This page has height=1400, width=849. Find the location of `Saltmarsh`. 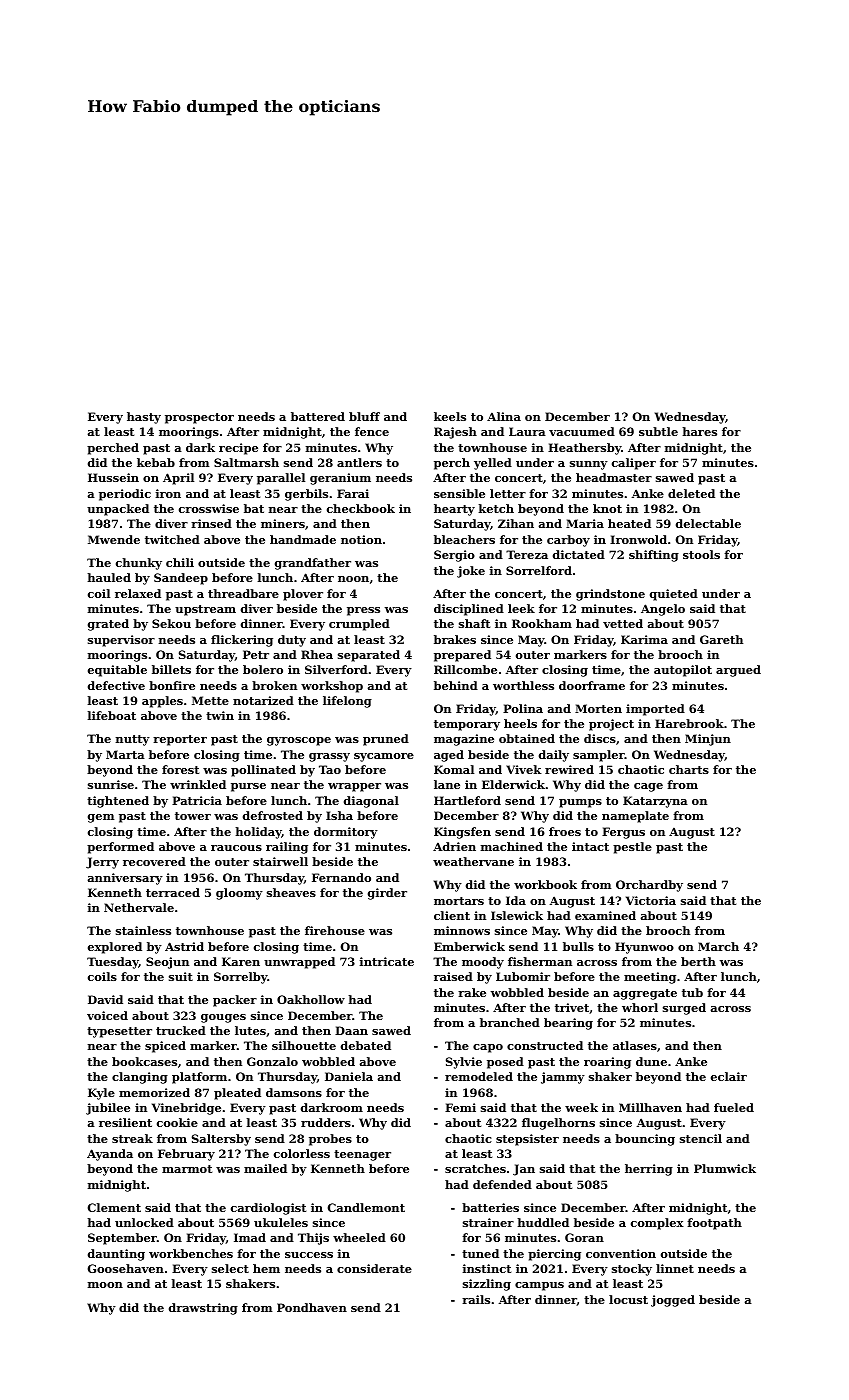

Saltmarsh is located at coordinates (246, 462).
